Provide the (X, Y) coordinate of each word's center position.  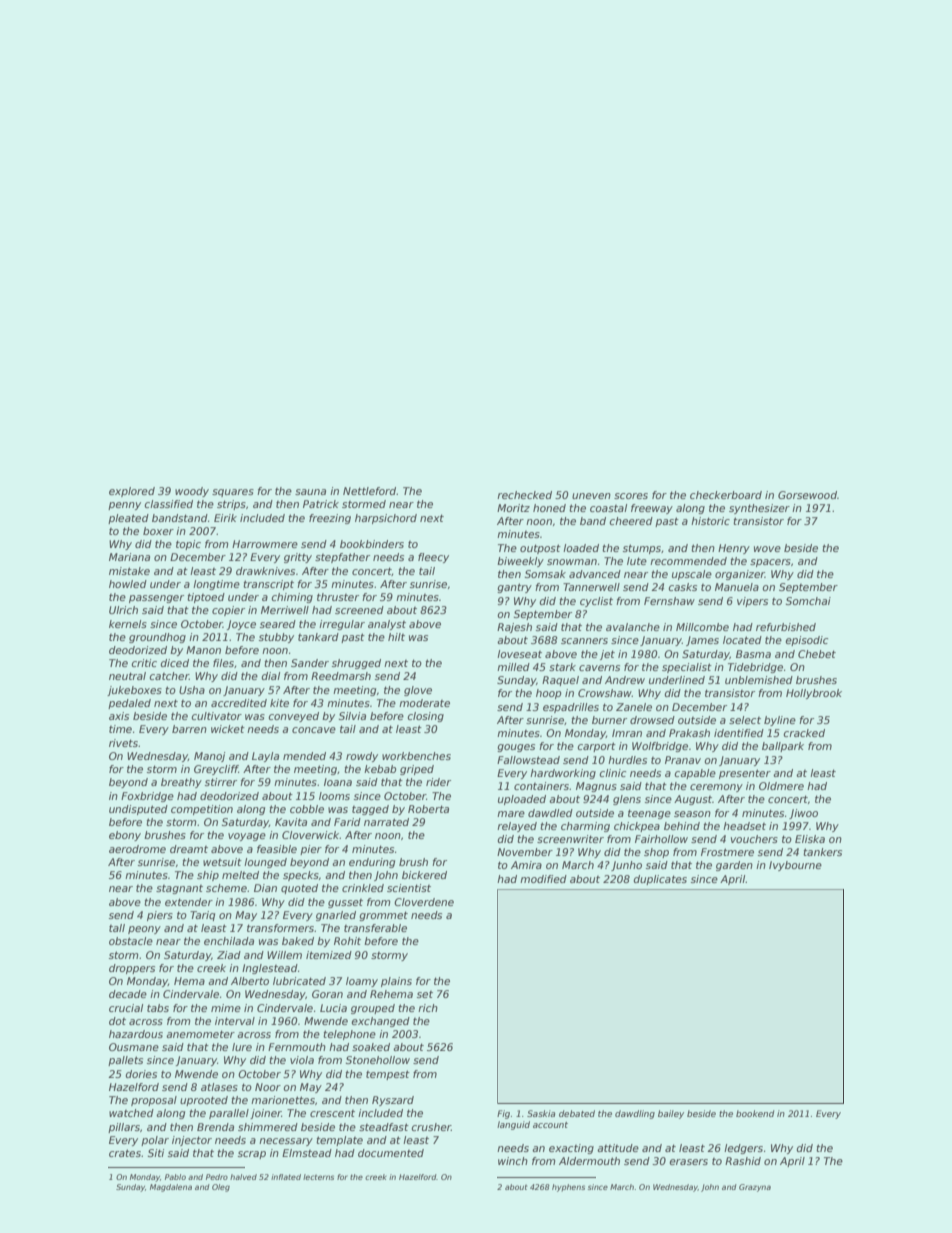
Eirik (225, 518)
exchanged (381, 1022)
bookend (755, 1113)
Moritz (513, 508)
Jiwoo (803, 814)
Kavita (291, 822)
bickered (424, 875)
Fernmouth (297, 1047)
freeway (652, 509)
